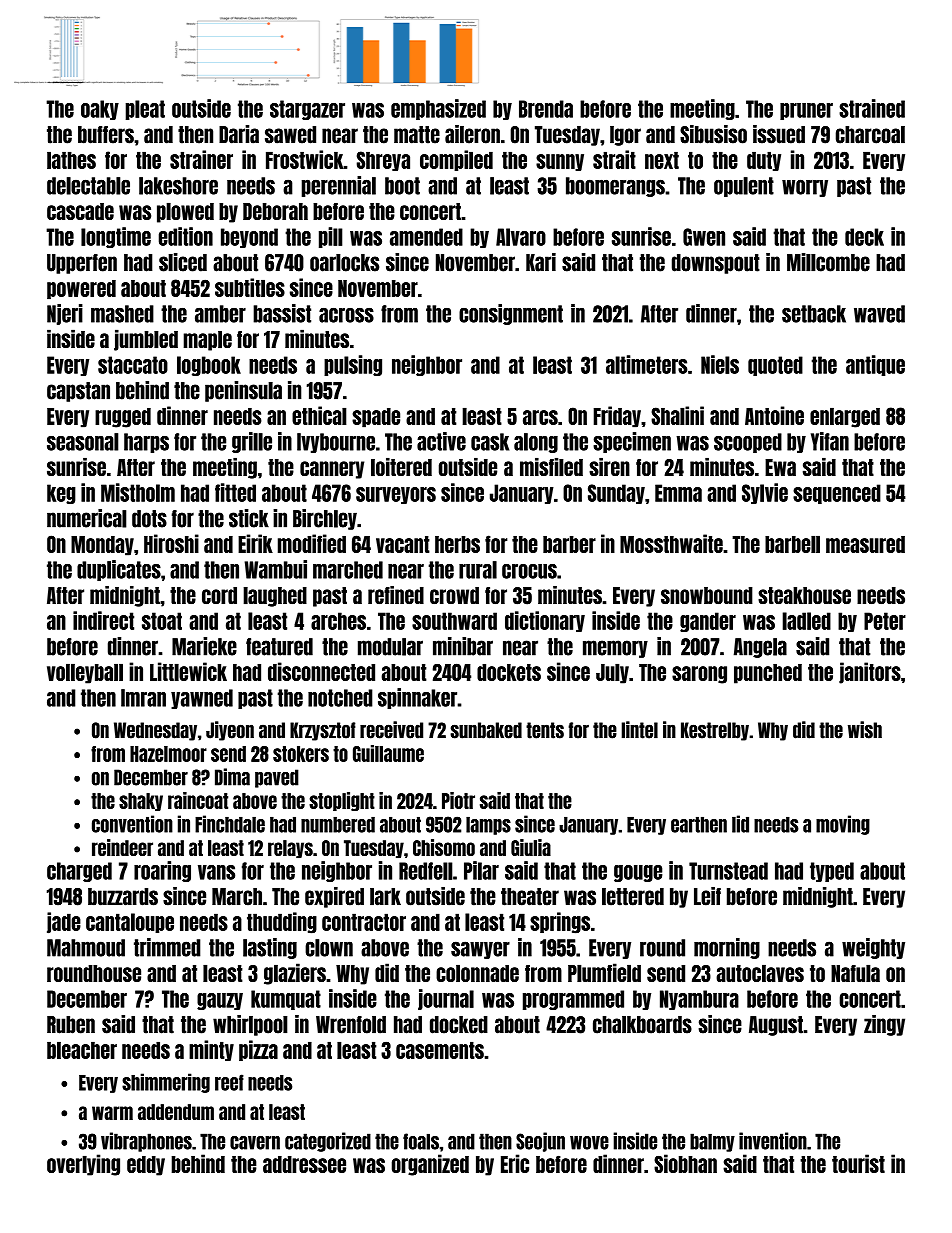 The height and width of the screenshot is (1233, 952). Describe the element at coordinates (385, 897) in the screenshot. I see `lark` at that location.
